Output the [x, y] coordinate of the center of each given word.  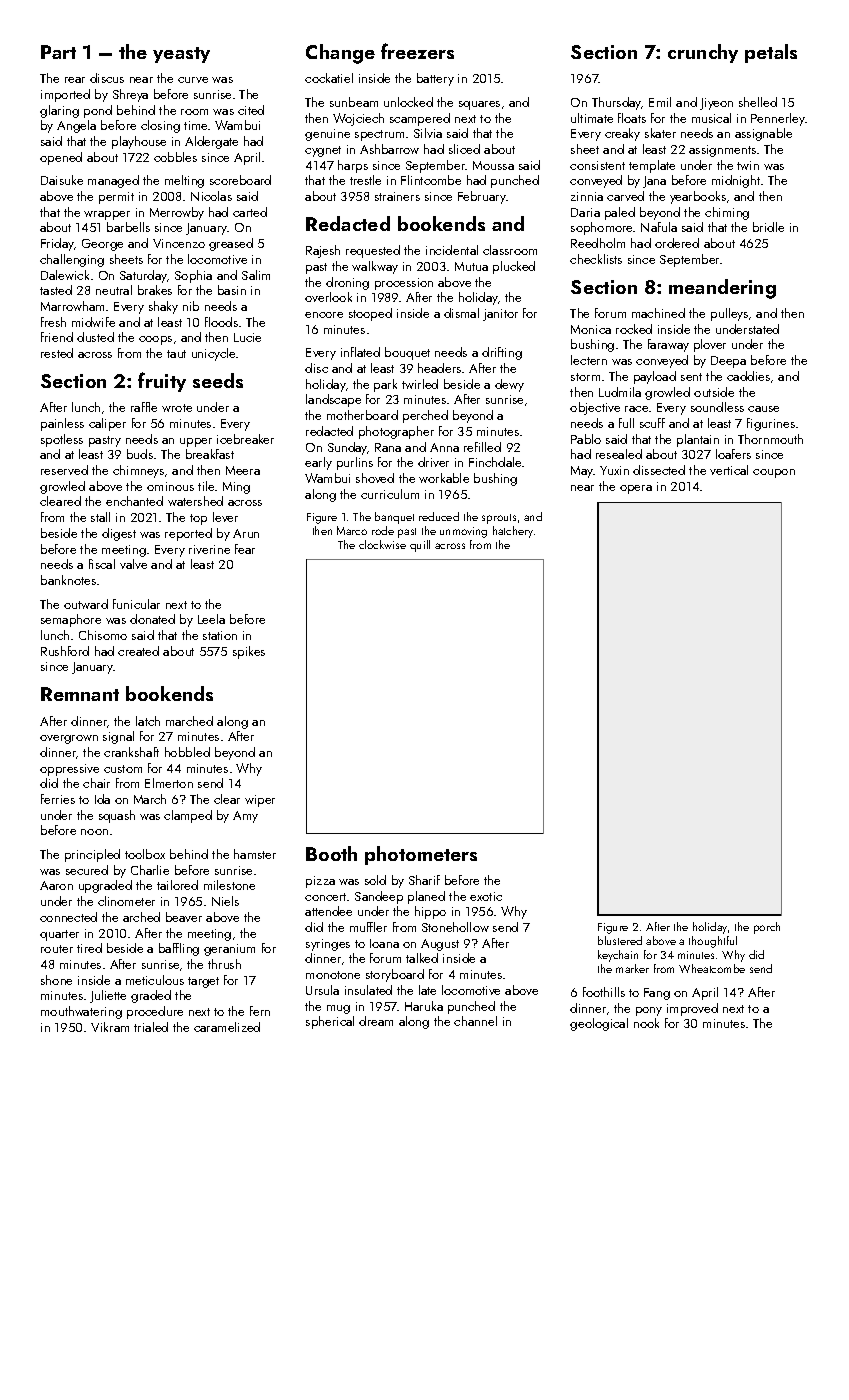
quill [420, 546]
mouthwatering [81, 1012]
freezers [417, 51]
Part [58, 52]
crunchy [703, 53]
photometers [421, 855]
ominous [170, 486]
